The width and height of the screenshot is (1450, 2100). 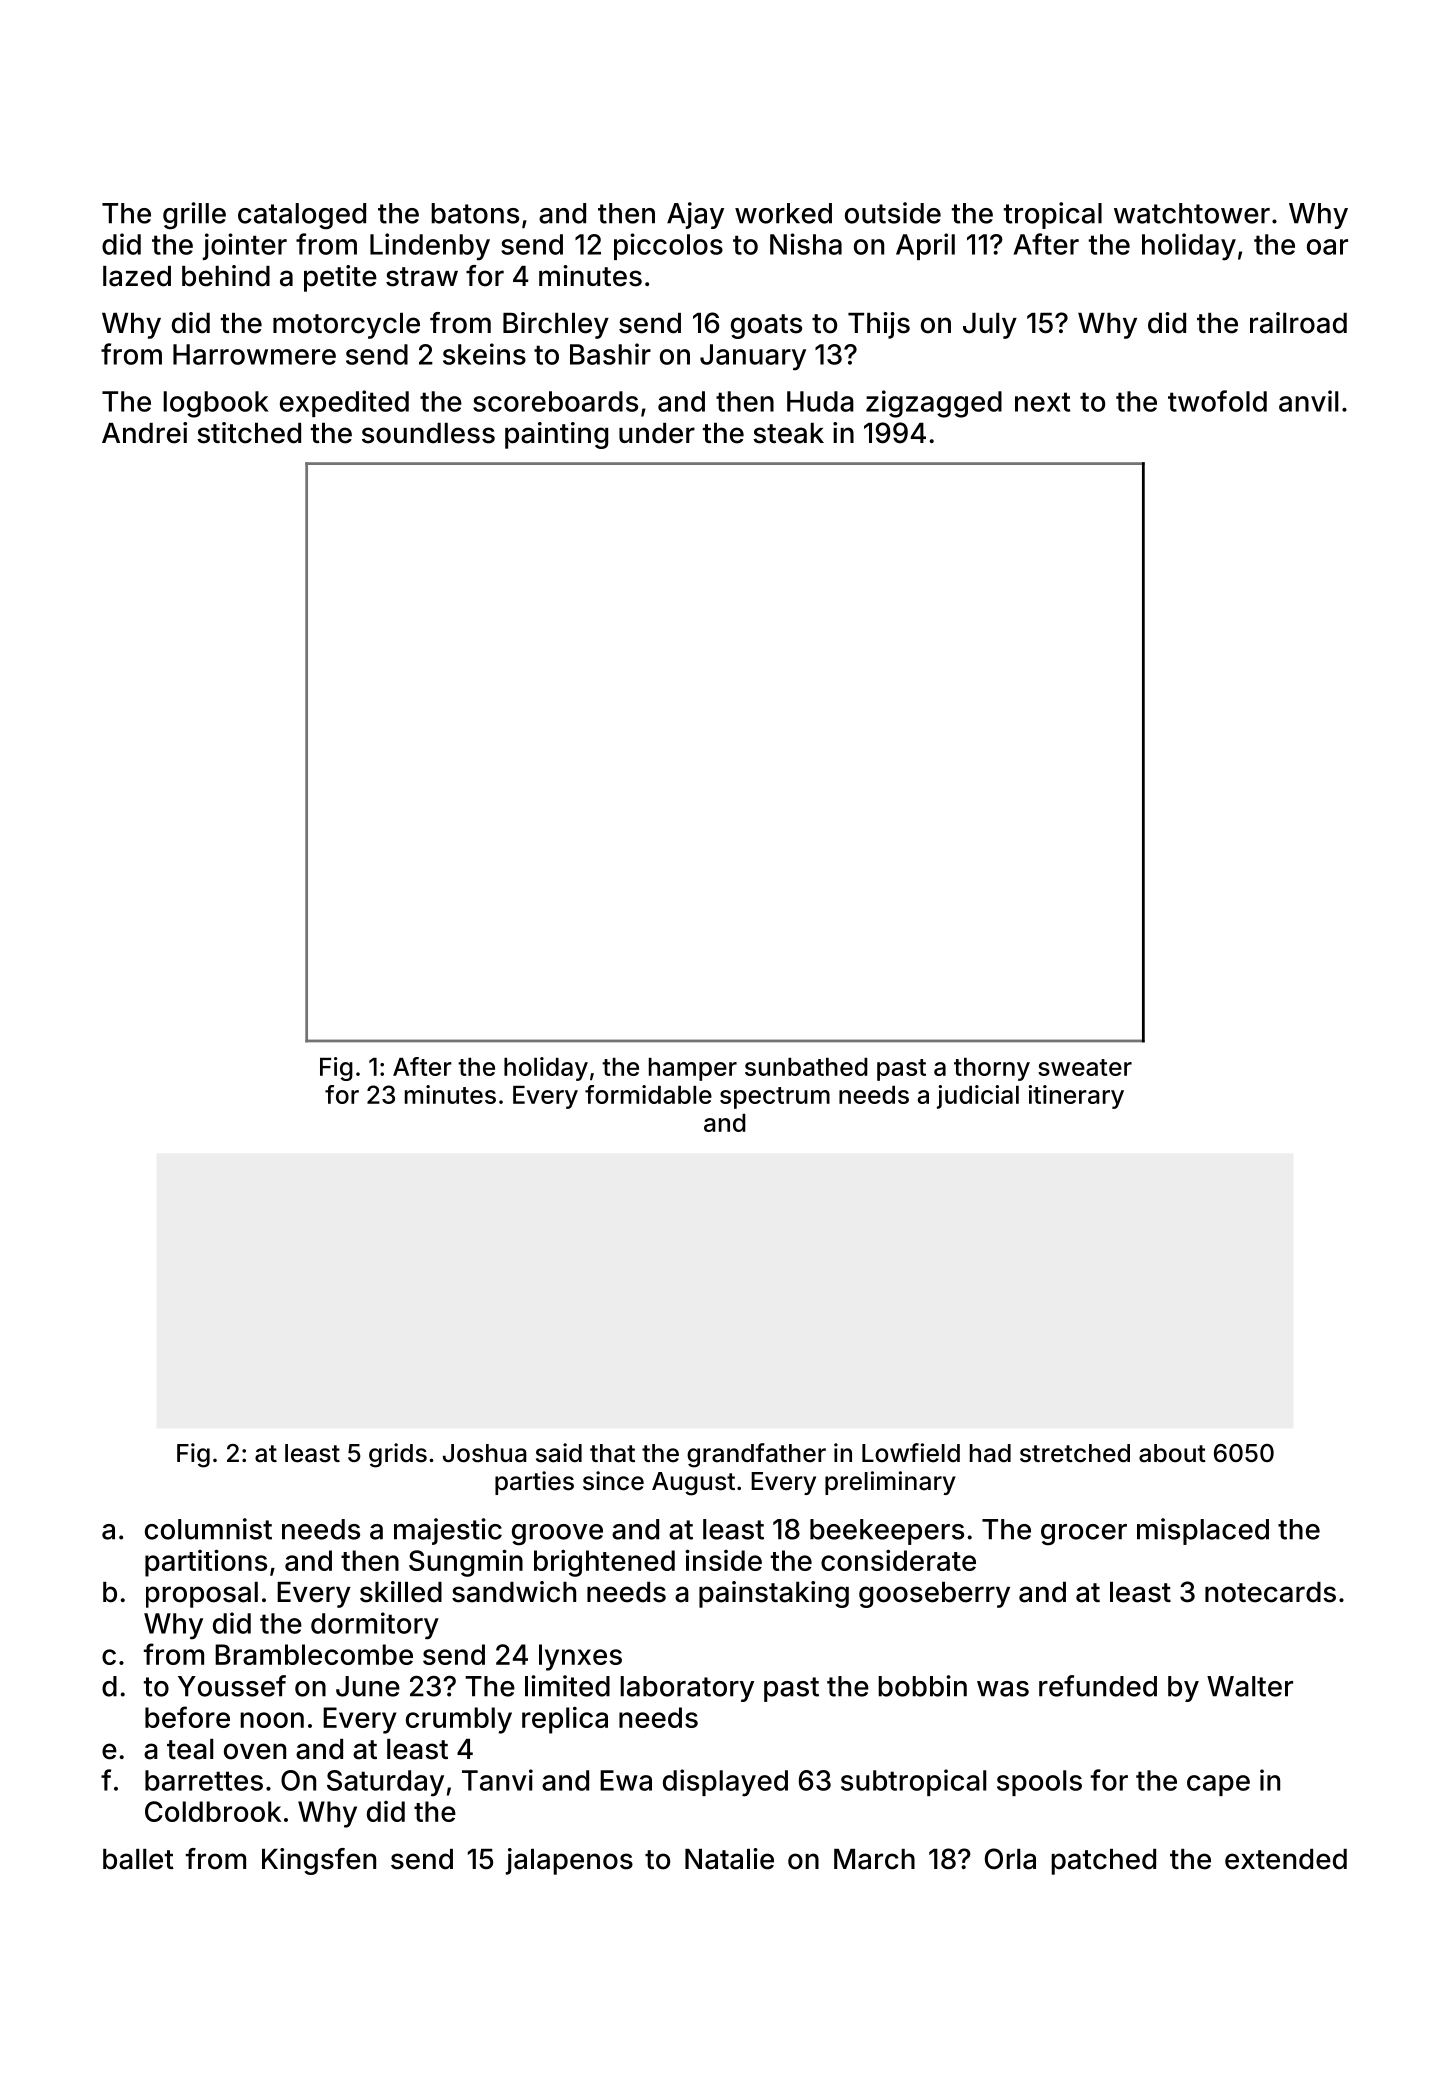 What do you see at coordinates (756, 1455) in the screenshot?
I see `grandfather` at bounding box center [756, 1455].
